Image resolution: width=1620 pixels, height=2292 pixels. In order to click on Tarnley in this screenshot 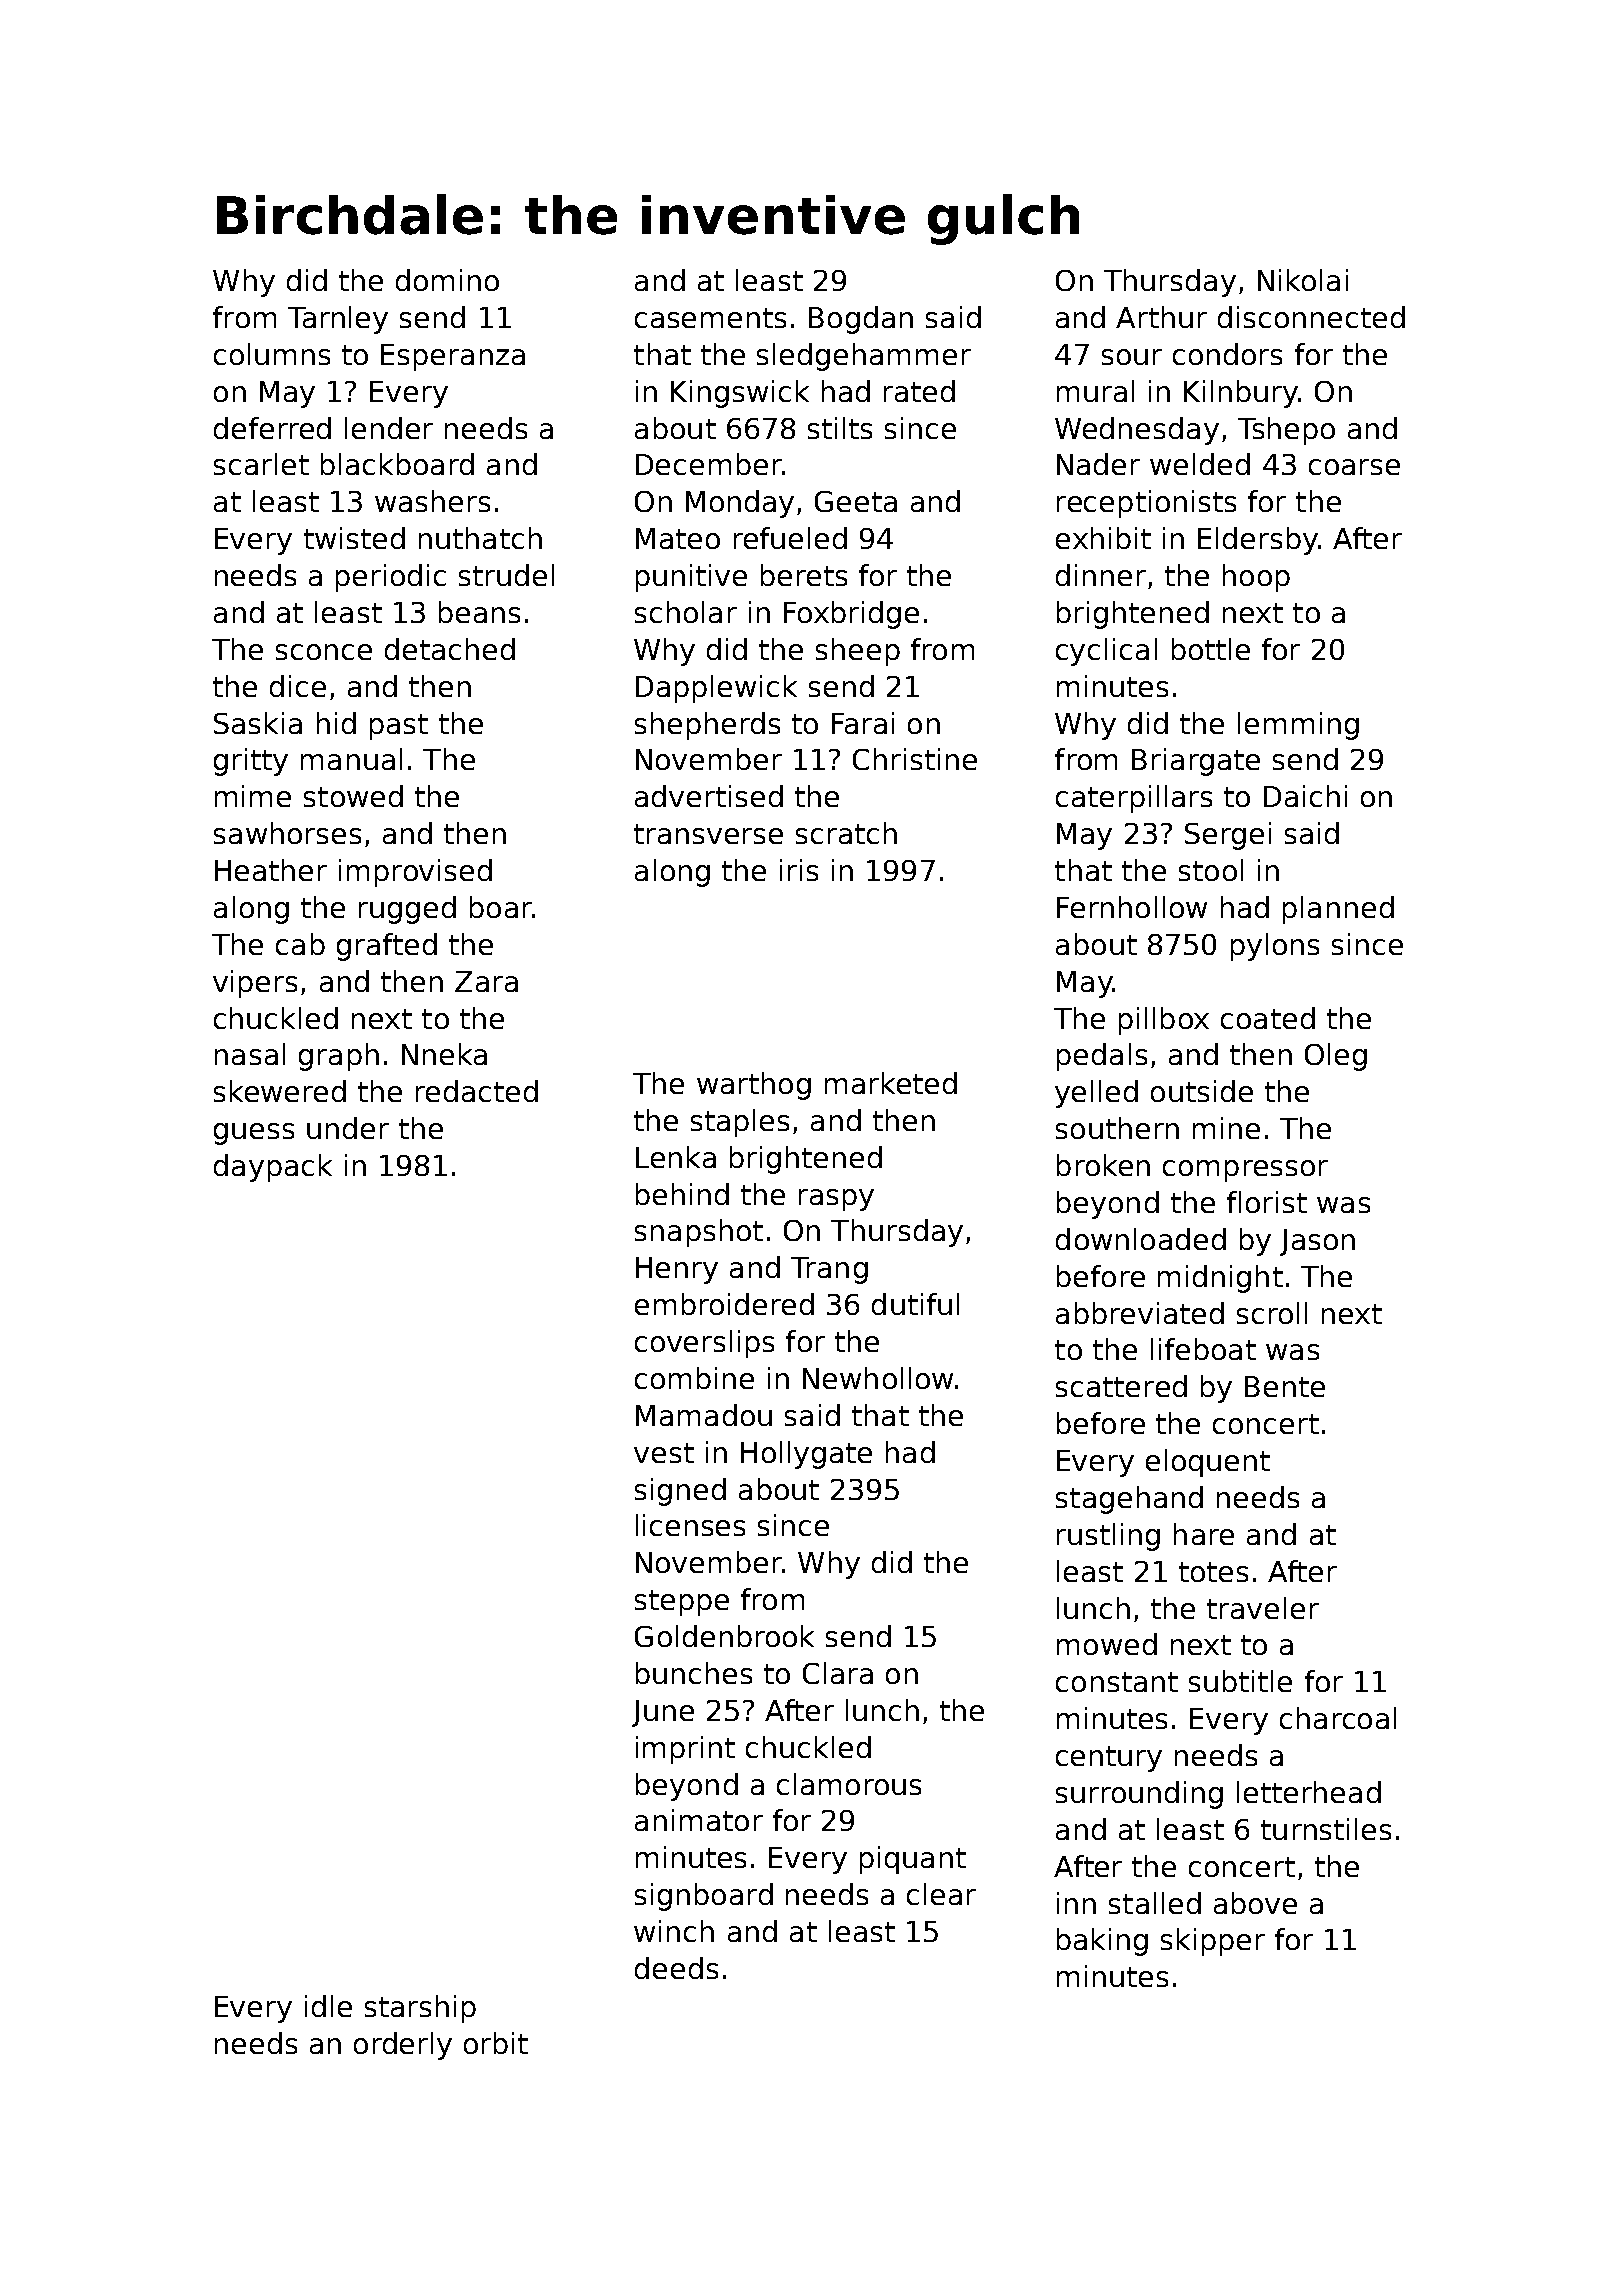, I will do `click(338, 320)`.
